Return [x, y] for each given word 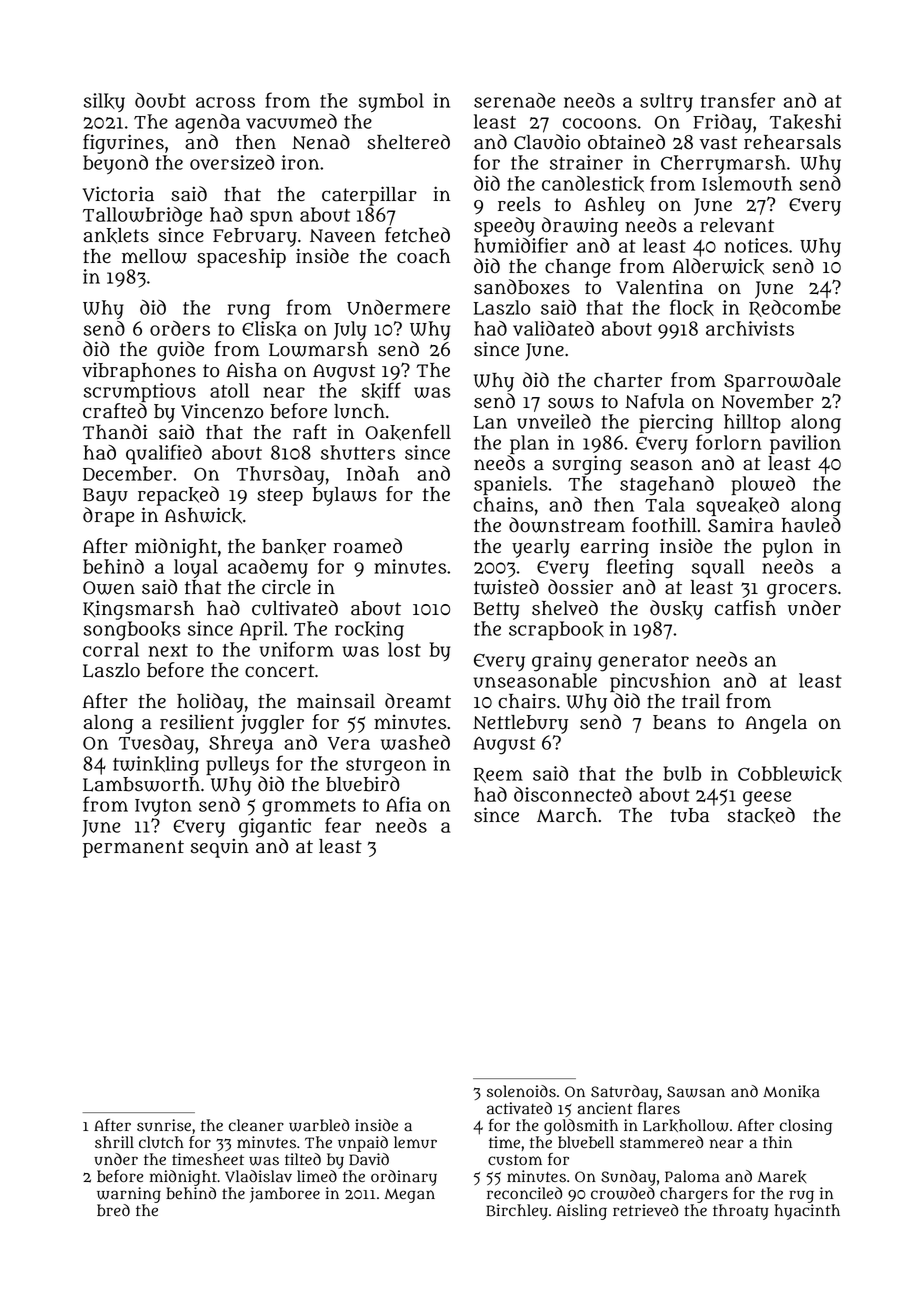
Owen [109, 588]
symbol [391, 102]
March [567, 815]
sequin [220, 848]
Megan [409, 1196]
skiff [381, 390]
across [225, 102]
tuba [690, 815]
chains [503, 504]
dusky [676, 610]
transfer [738, 100]
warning [129, 1195]
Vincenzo [222, 411]
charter [628, 380]
